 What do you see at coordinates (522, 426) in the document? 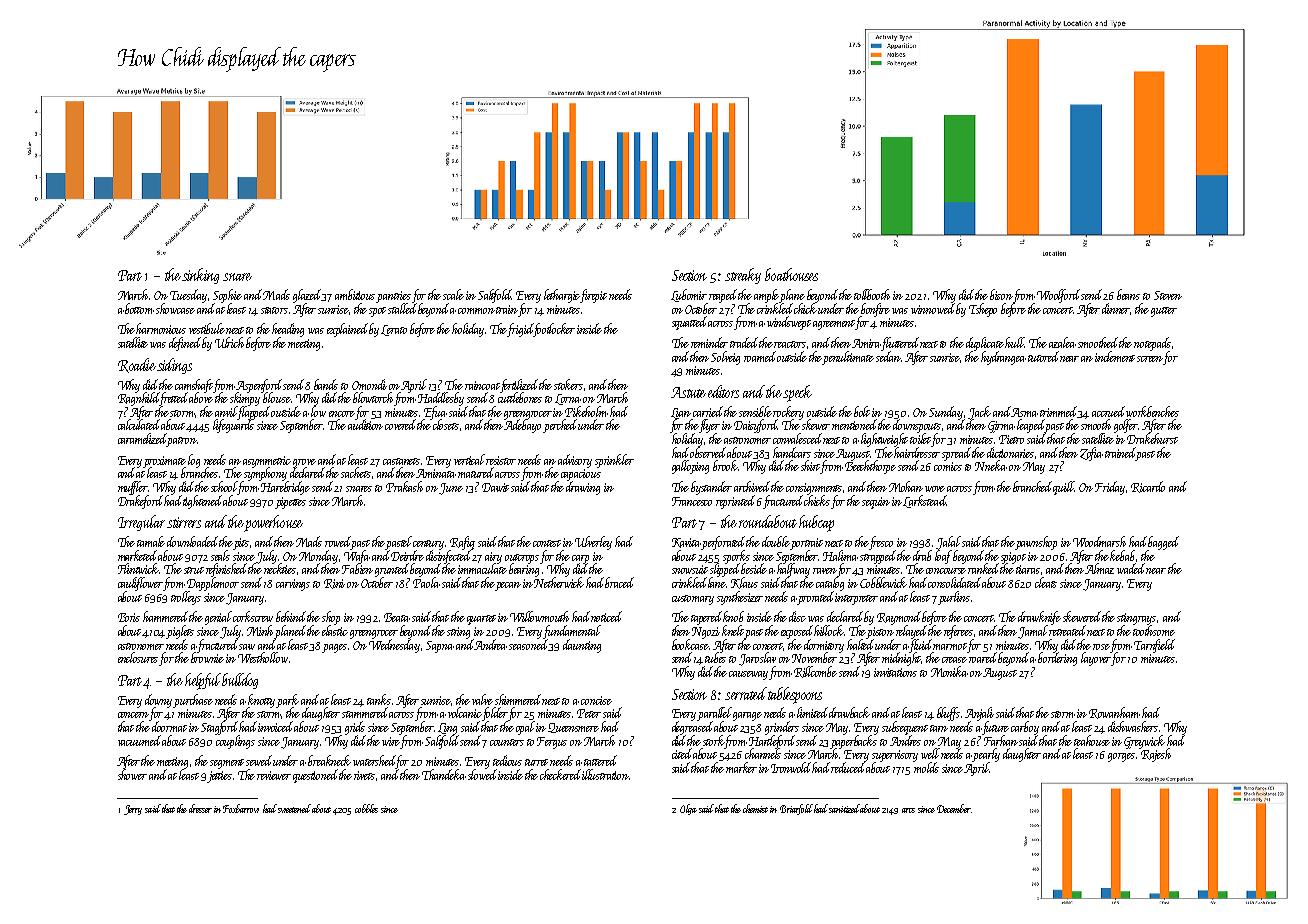
I see `Adebayo` at bounding box center [522, 426].
